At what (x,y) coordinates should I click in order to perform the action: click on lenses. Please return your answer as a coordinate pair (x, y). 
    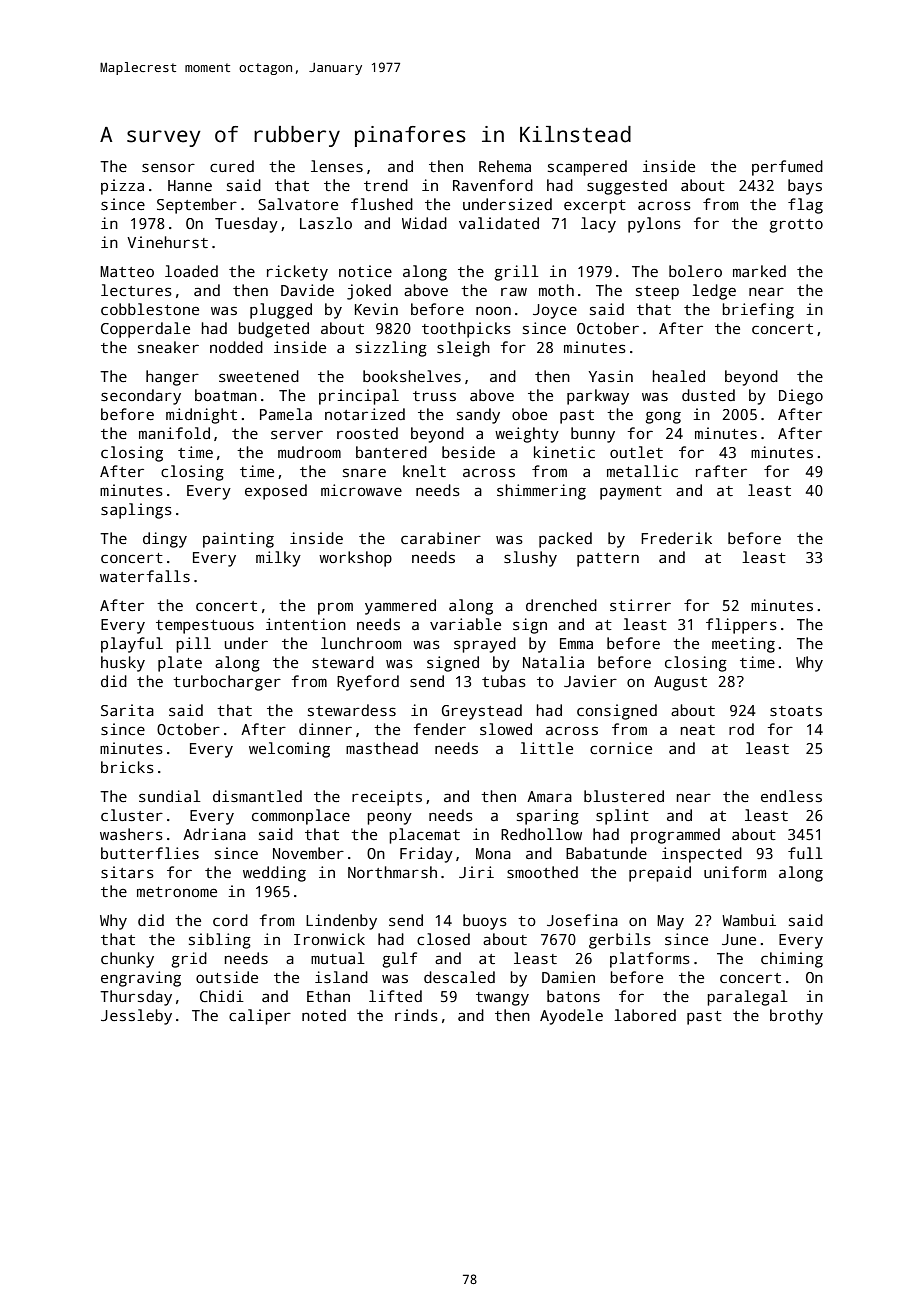
    Looking at the image, I should click on (337, 166).
